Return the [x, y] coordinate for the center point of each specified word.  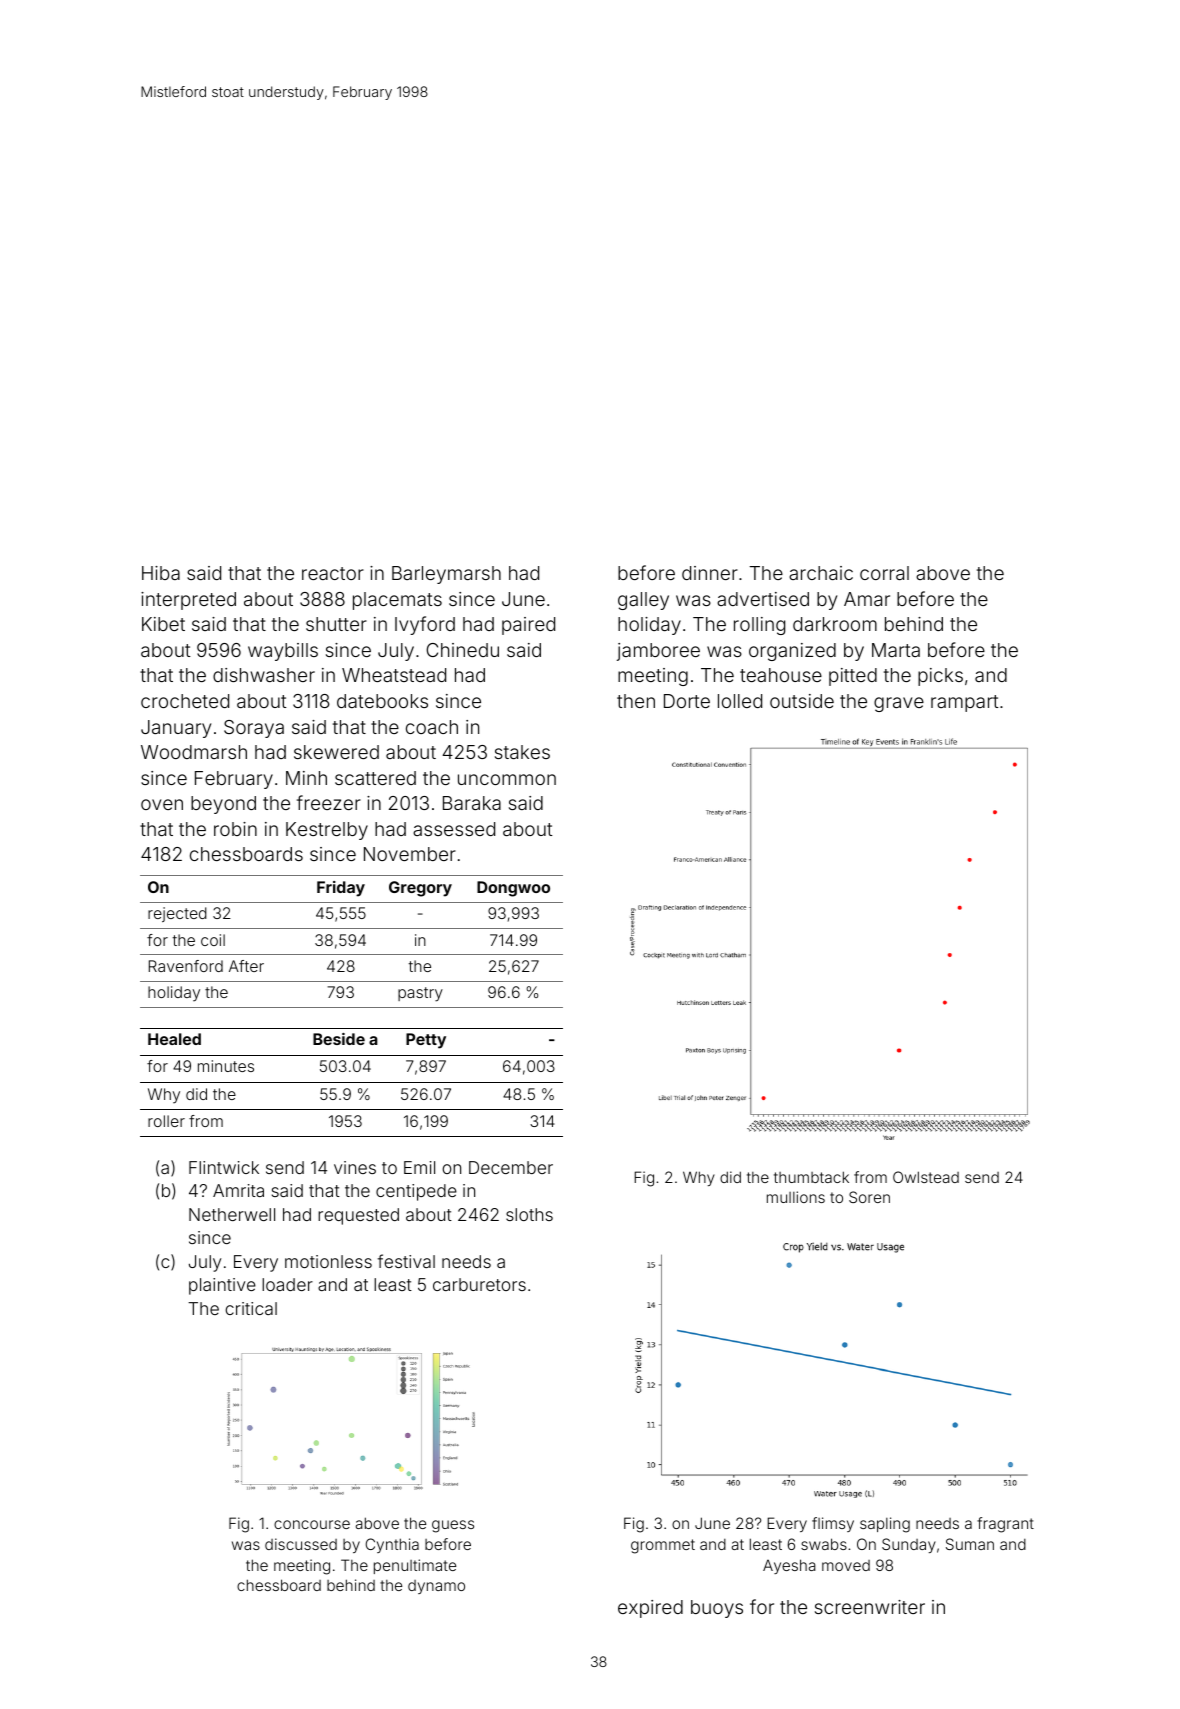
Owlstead [926, 1177]
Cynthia [392, 1545]
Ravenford [186, 966]
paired [528, 626]
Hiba [161, 573]
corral [884, 573]
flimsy [833, 1524]
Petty [426, 1041]
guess [453, 1526]
